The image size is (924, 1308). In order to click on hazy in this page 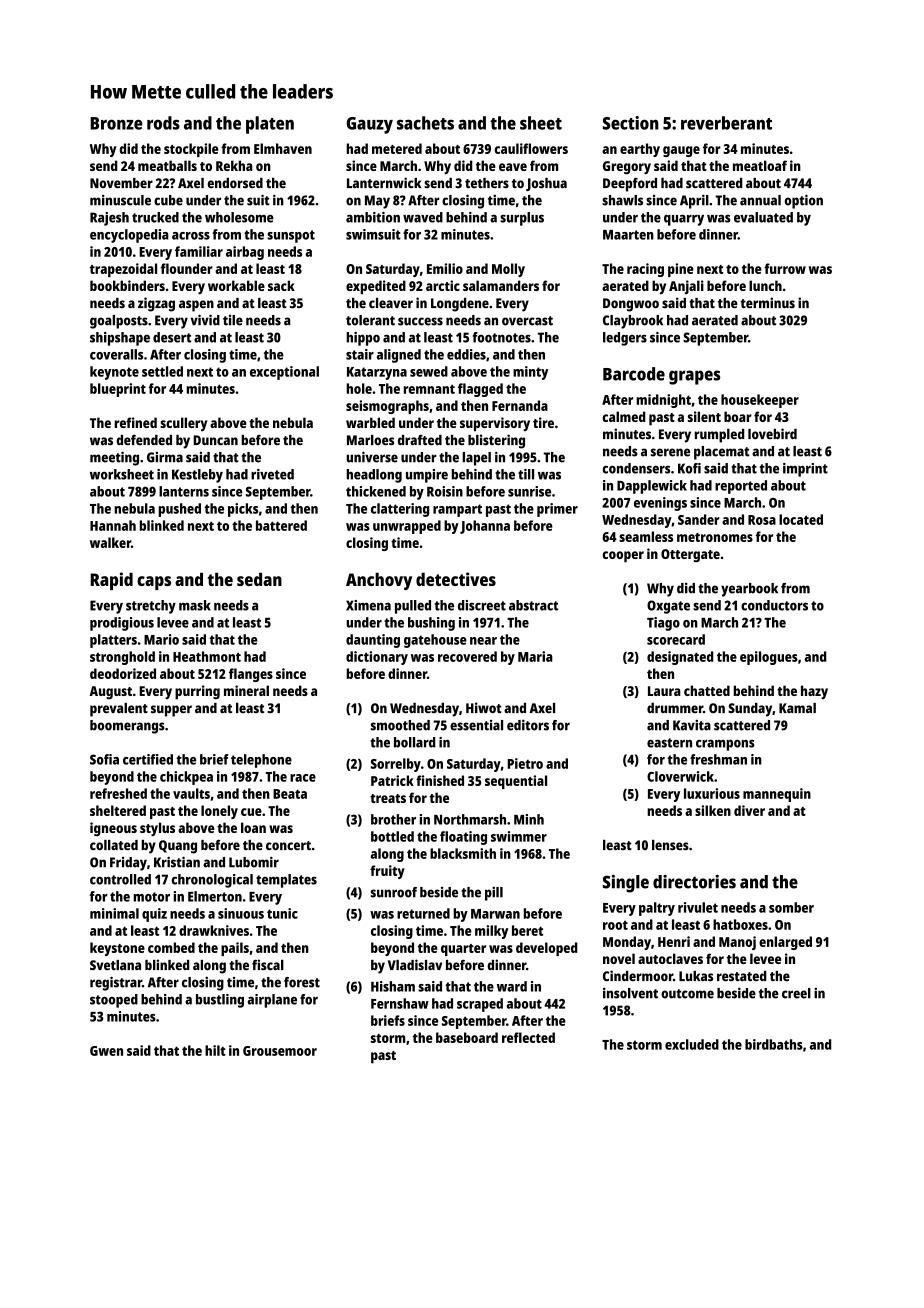, I will do `click(814, 692)`.
